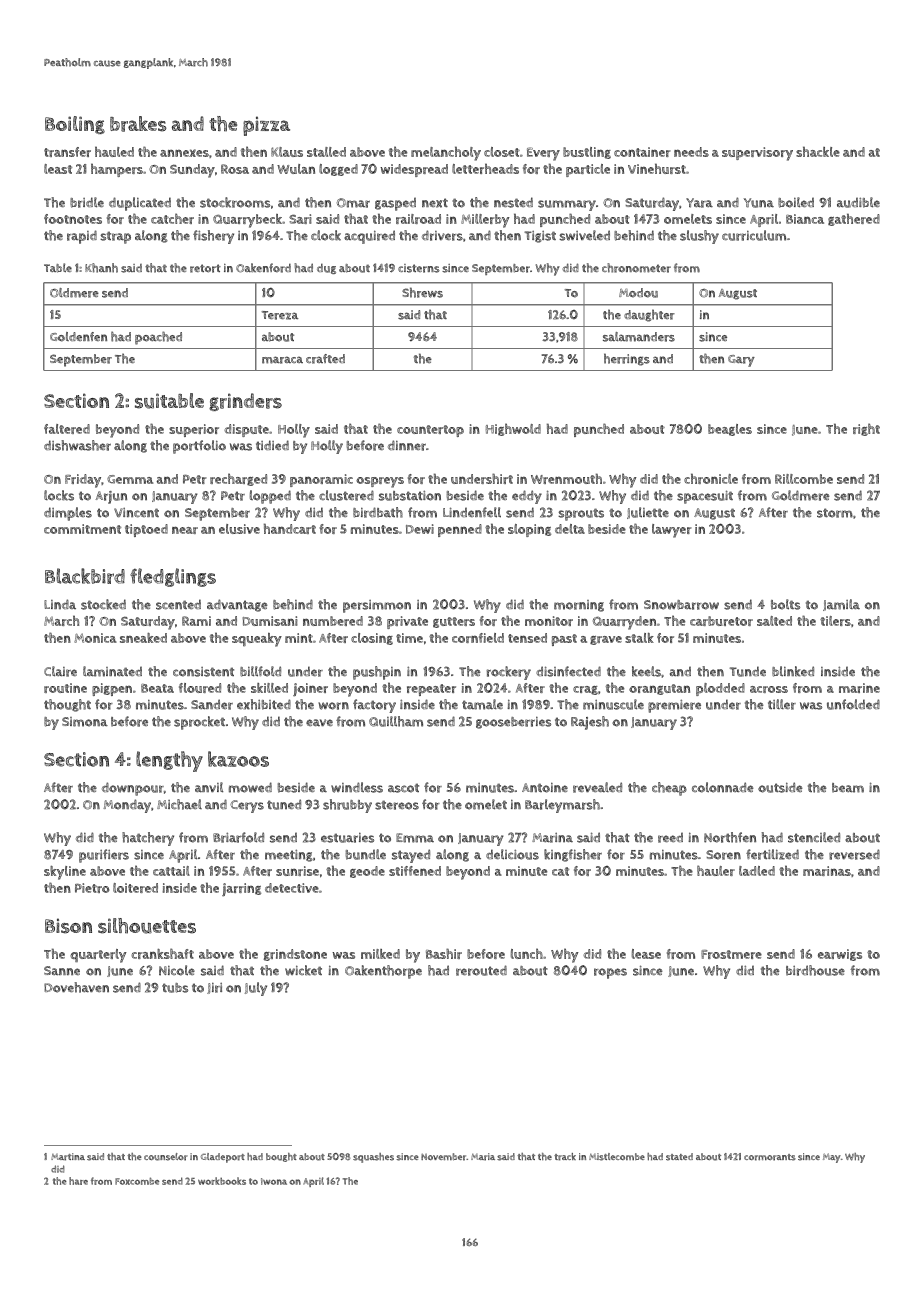 The height and width of the screenshot is (1308, 924). I want to click on salamanders, so click(639, 337).
